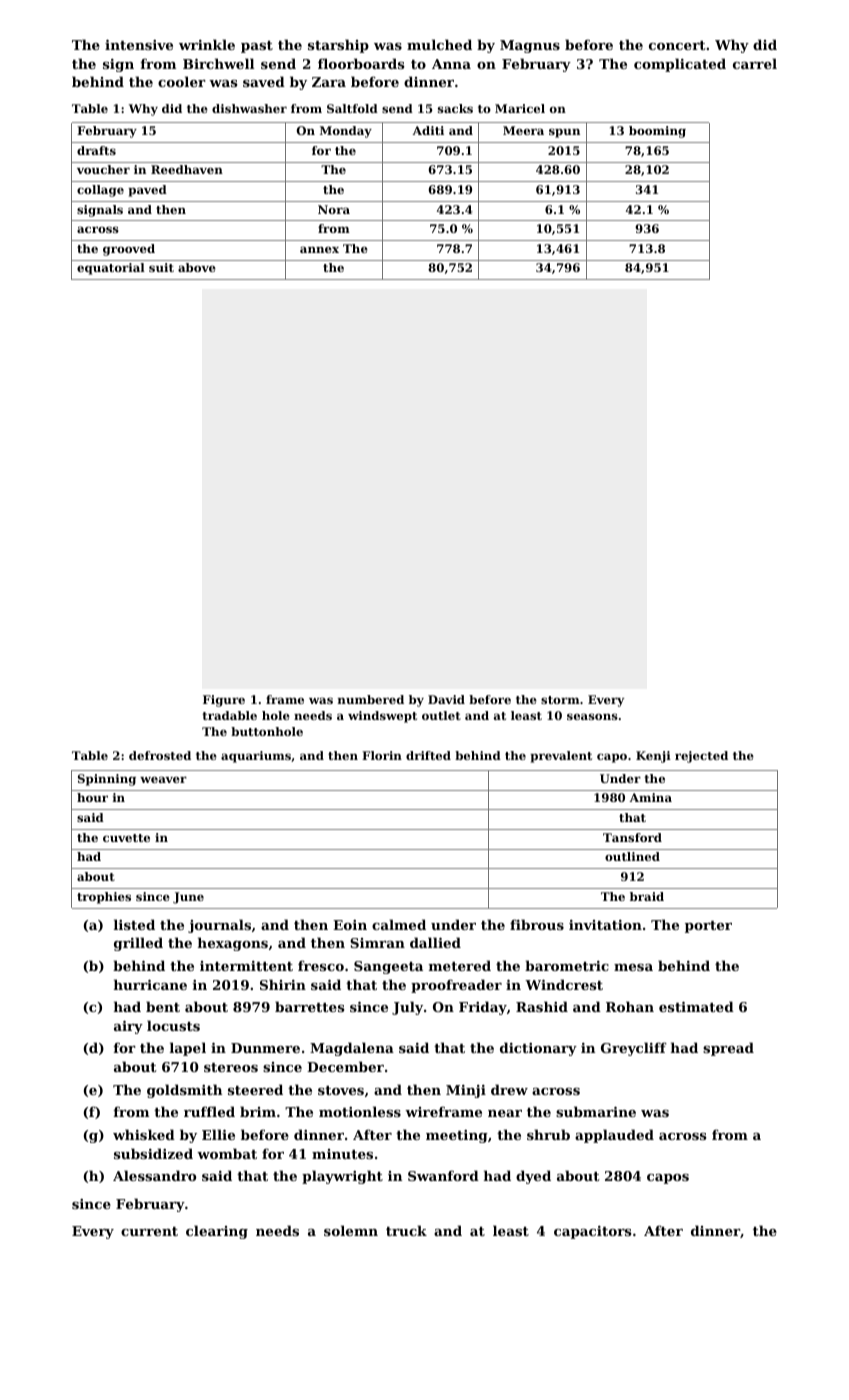  Describe the element at coordinates (657, 132) in the screenshot. I see `booming` at that location.
